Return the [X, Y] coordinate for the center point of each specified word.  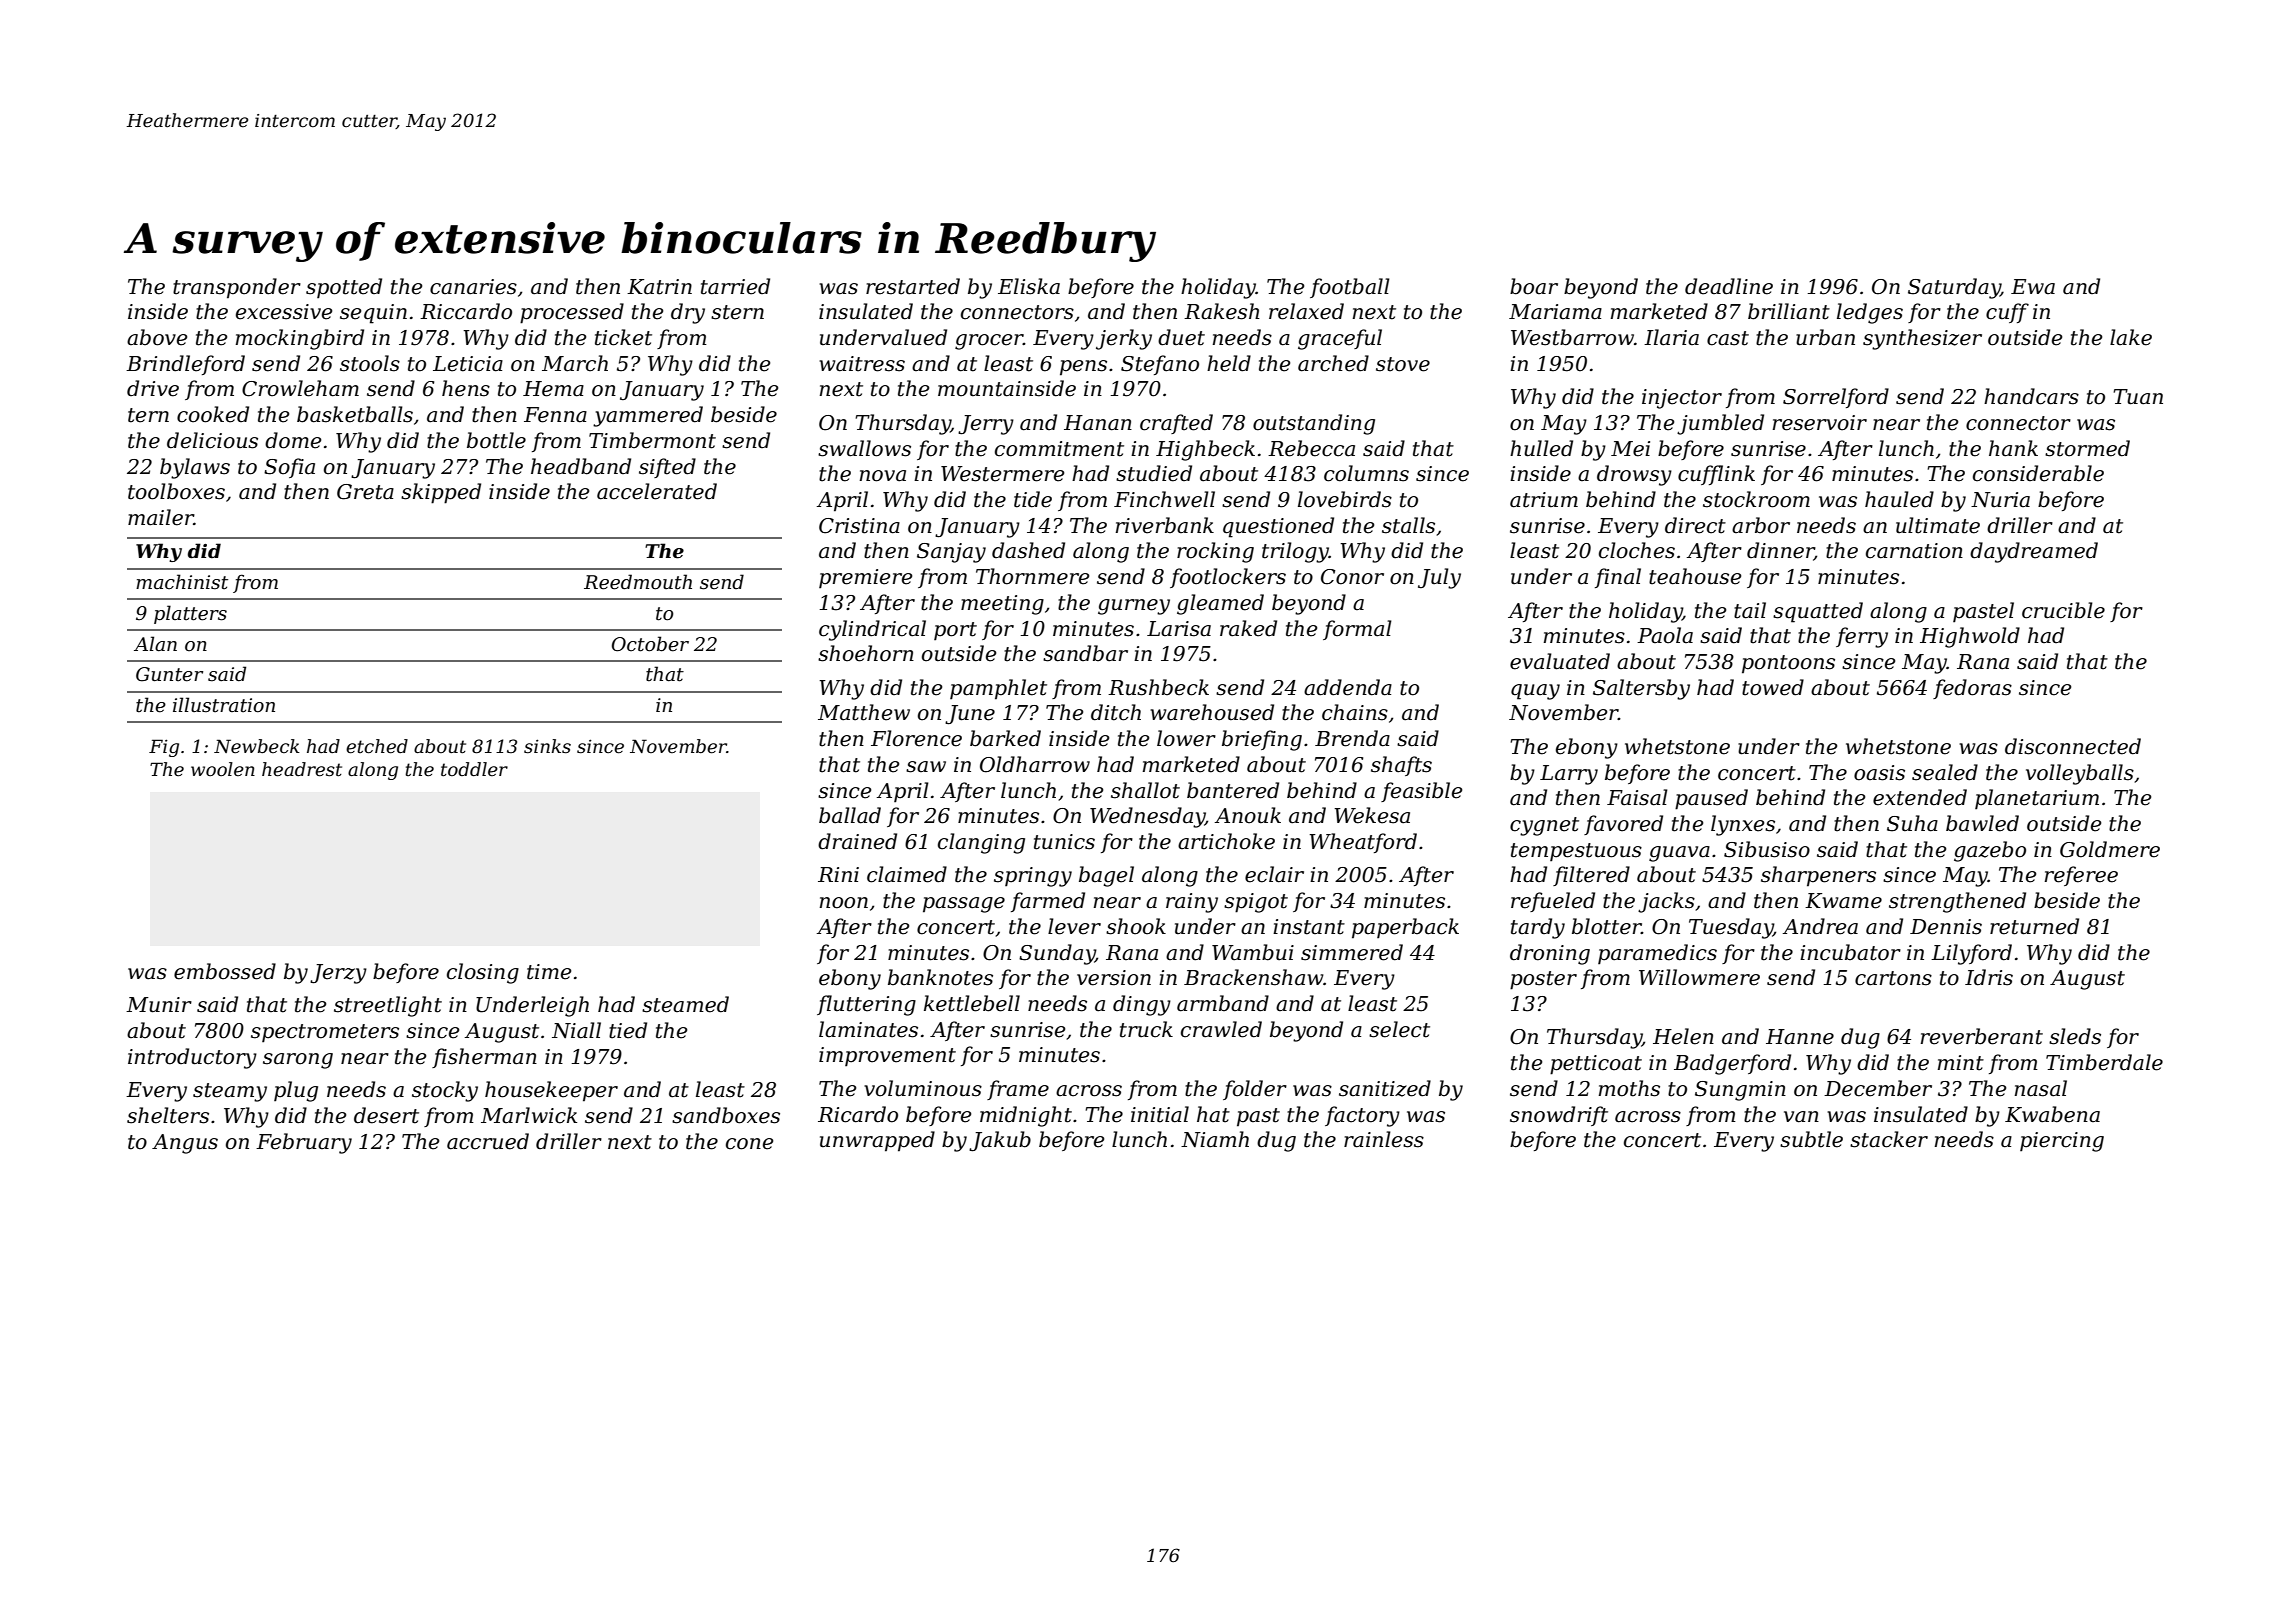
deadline [1729, 286]
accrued [488, 1141]
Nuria [2000, 500]
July [1439, 578]
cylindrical [872, 630]
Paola [1665, 635]
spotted [344, 288]
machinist [182, 582]
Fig [164, 748]
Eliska [1029, 286]
